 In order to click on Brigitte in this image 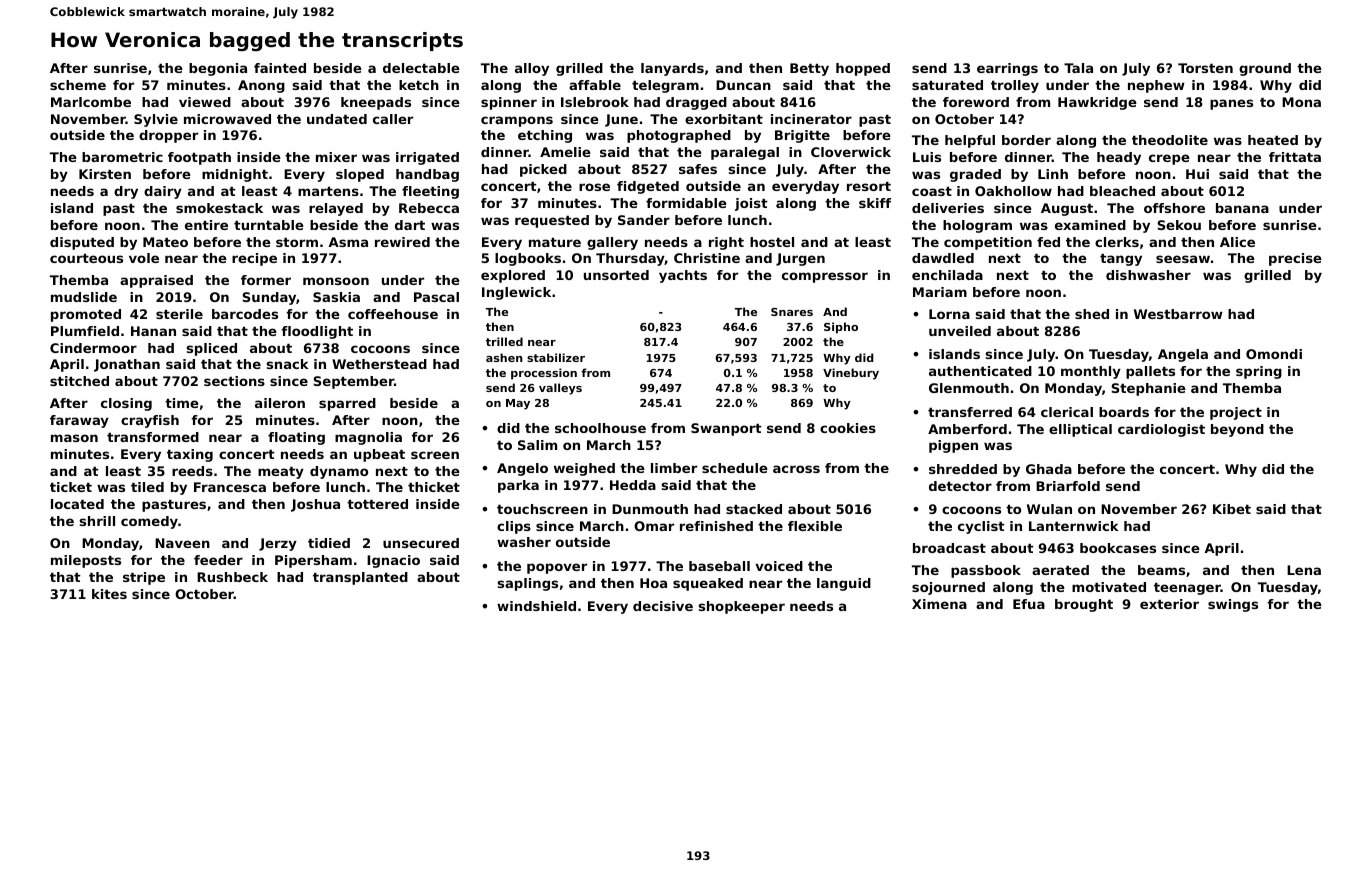, I will do `click(802, 136)`.
